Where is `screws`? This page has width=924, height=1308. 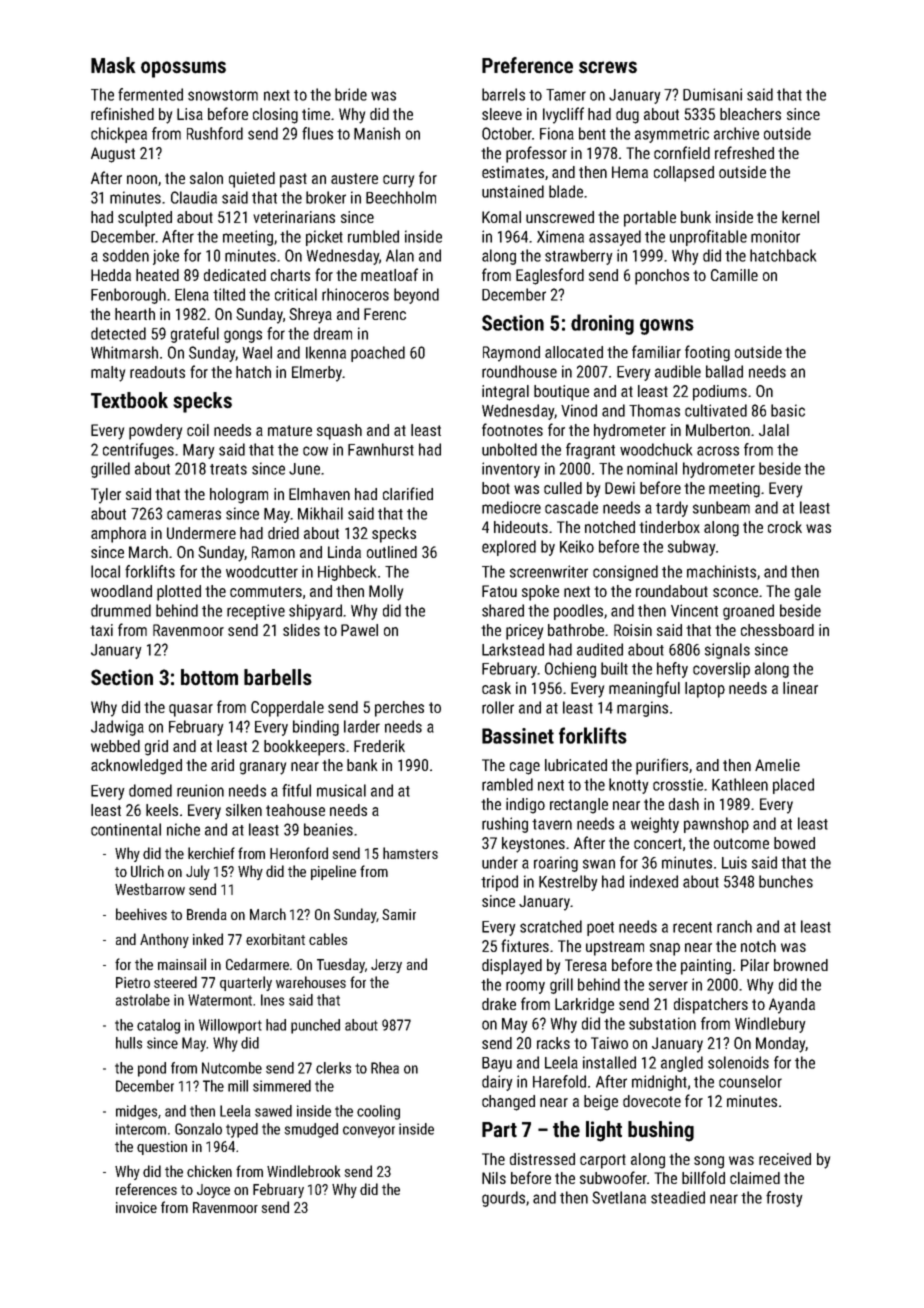 screws is located at coordinates (608, 67).
